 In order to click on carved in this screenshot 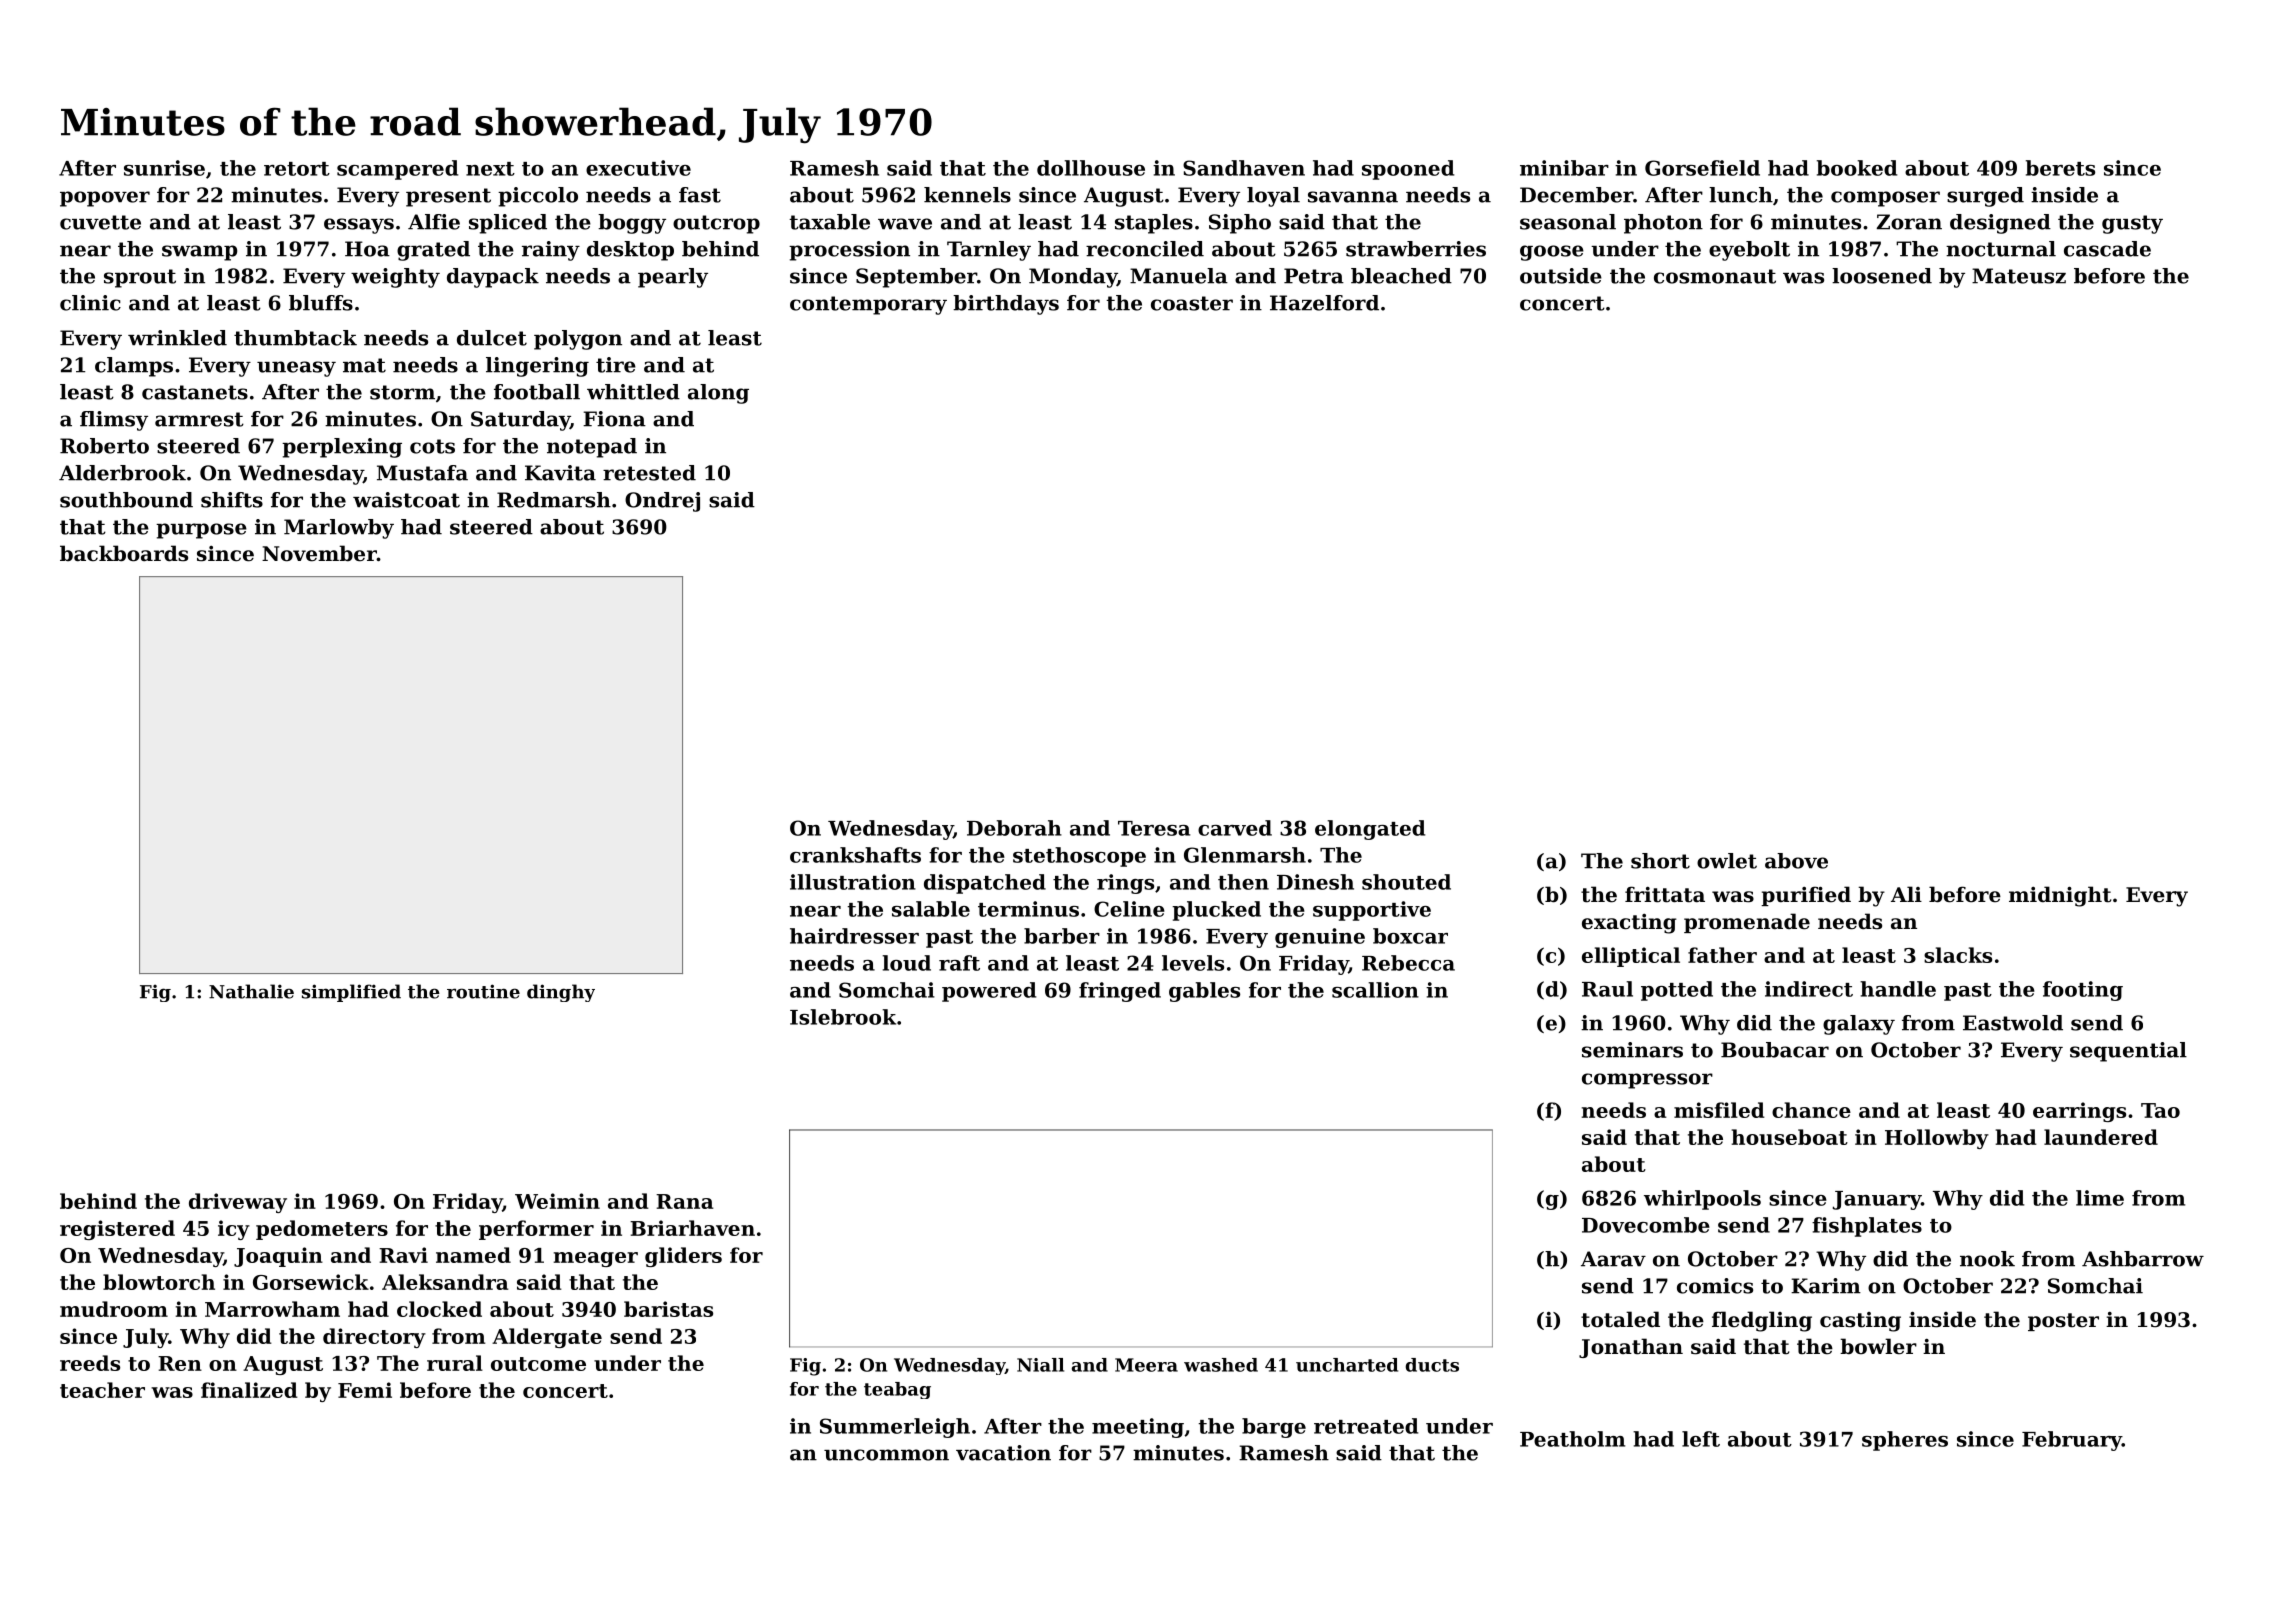, I will do `click(1235, 828)`.
